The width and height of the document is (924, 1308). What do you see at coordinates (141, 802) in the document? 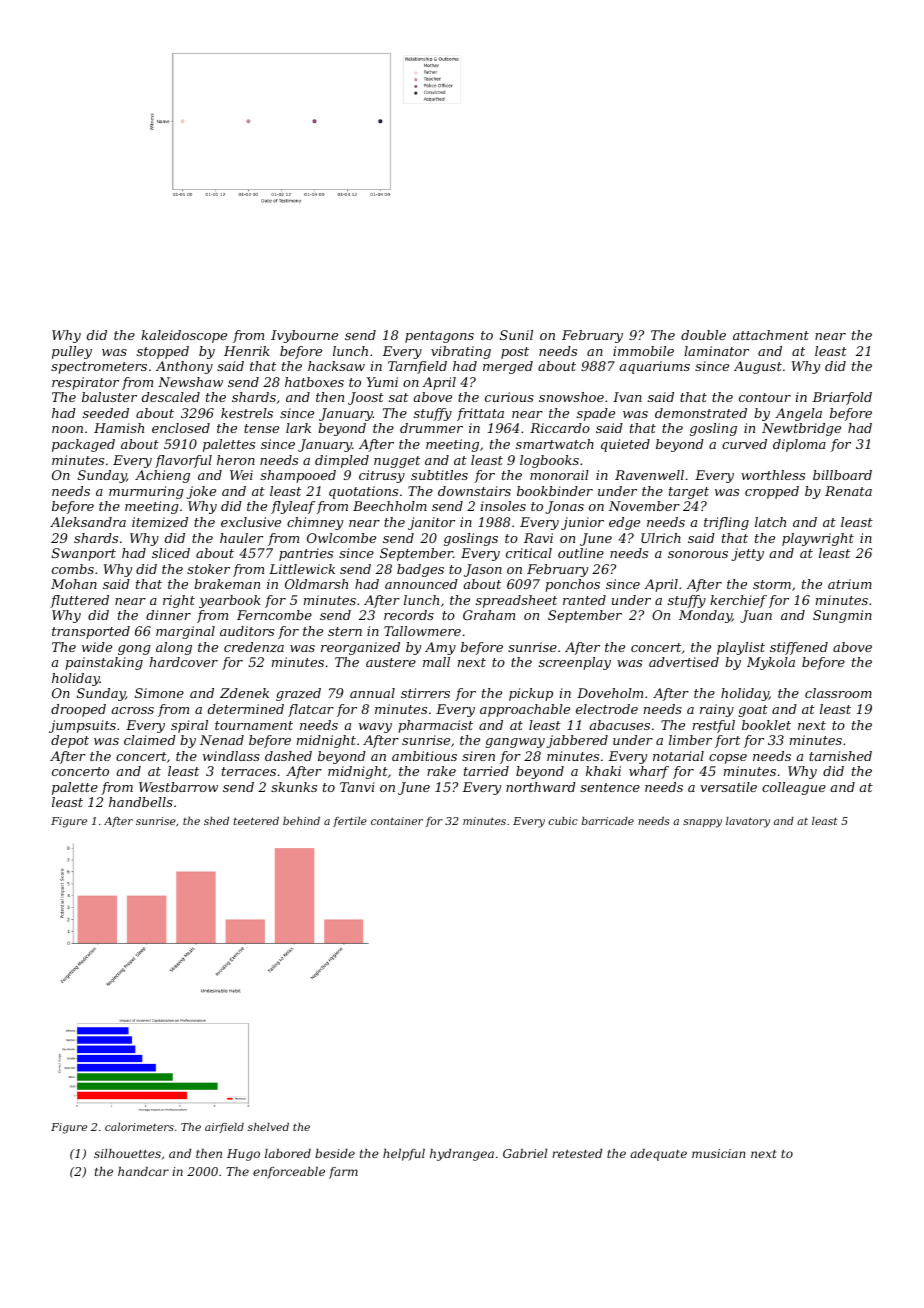
I see `handbells` at bounding box center [141, 802].
